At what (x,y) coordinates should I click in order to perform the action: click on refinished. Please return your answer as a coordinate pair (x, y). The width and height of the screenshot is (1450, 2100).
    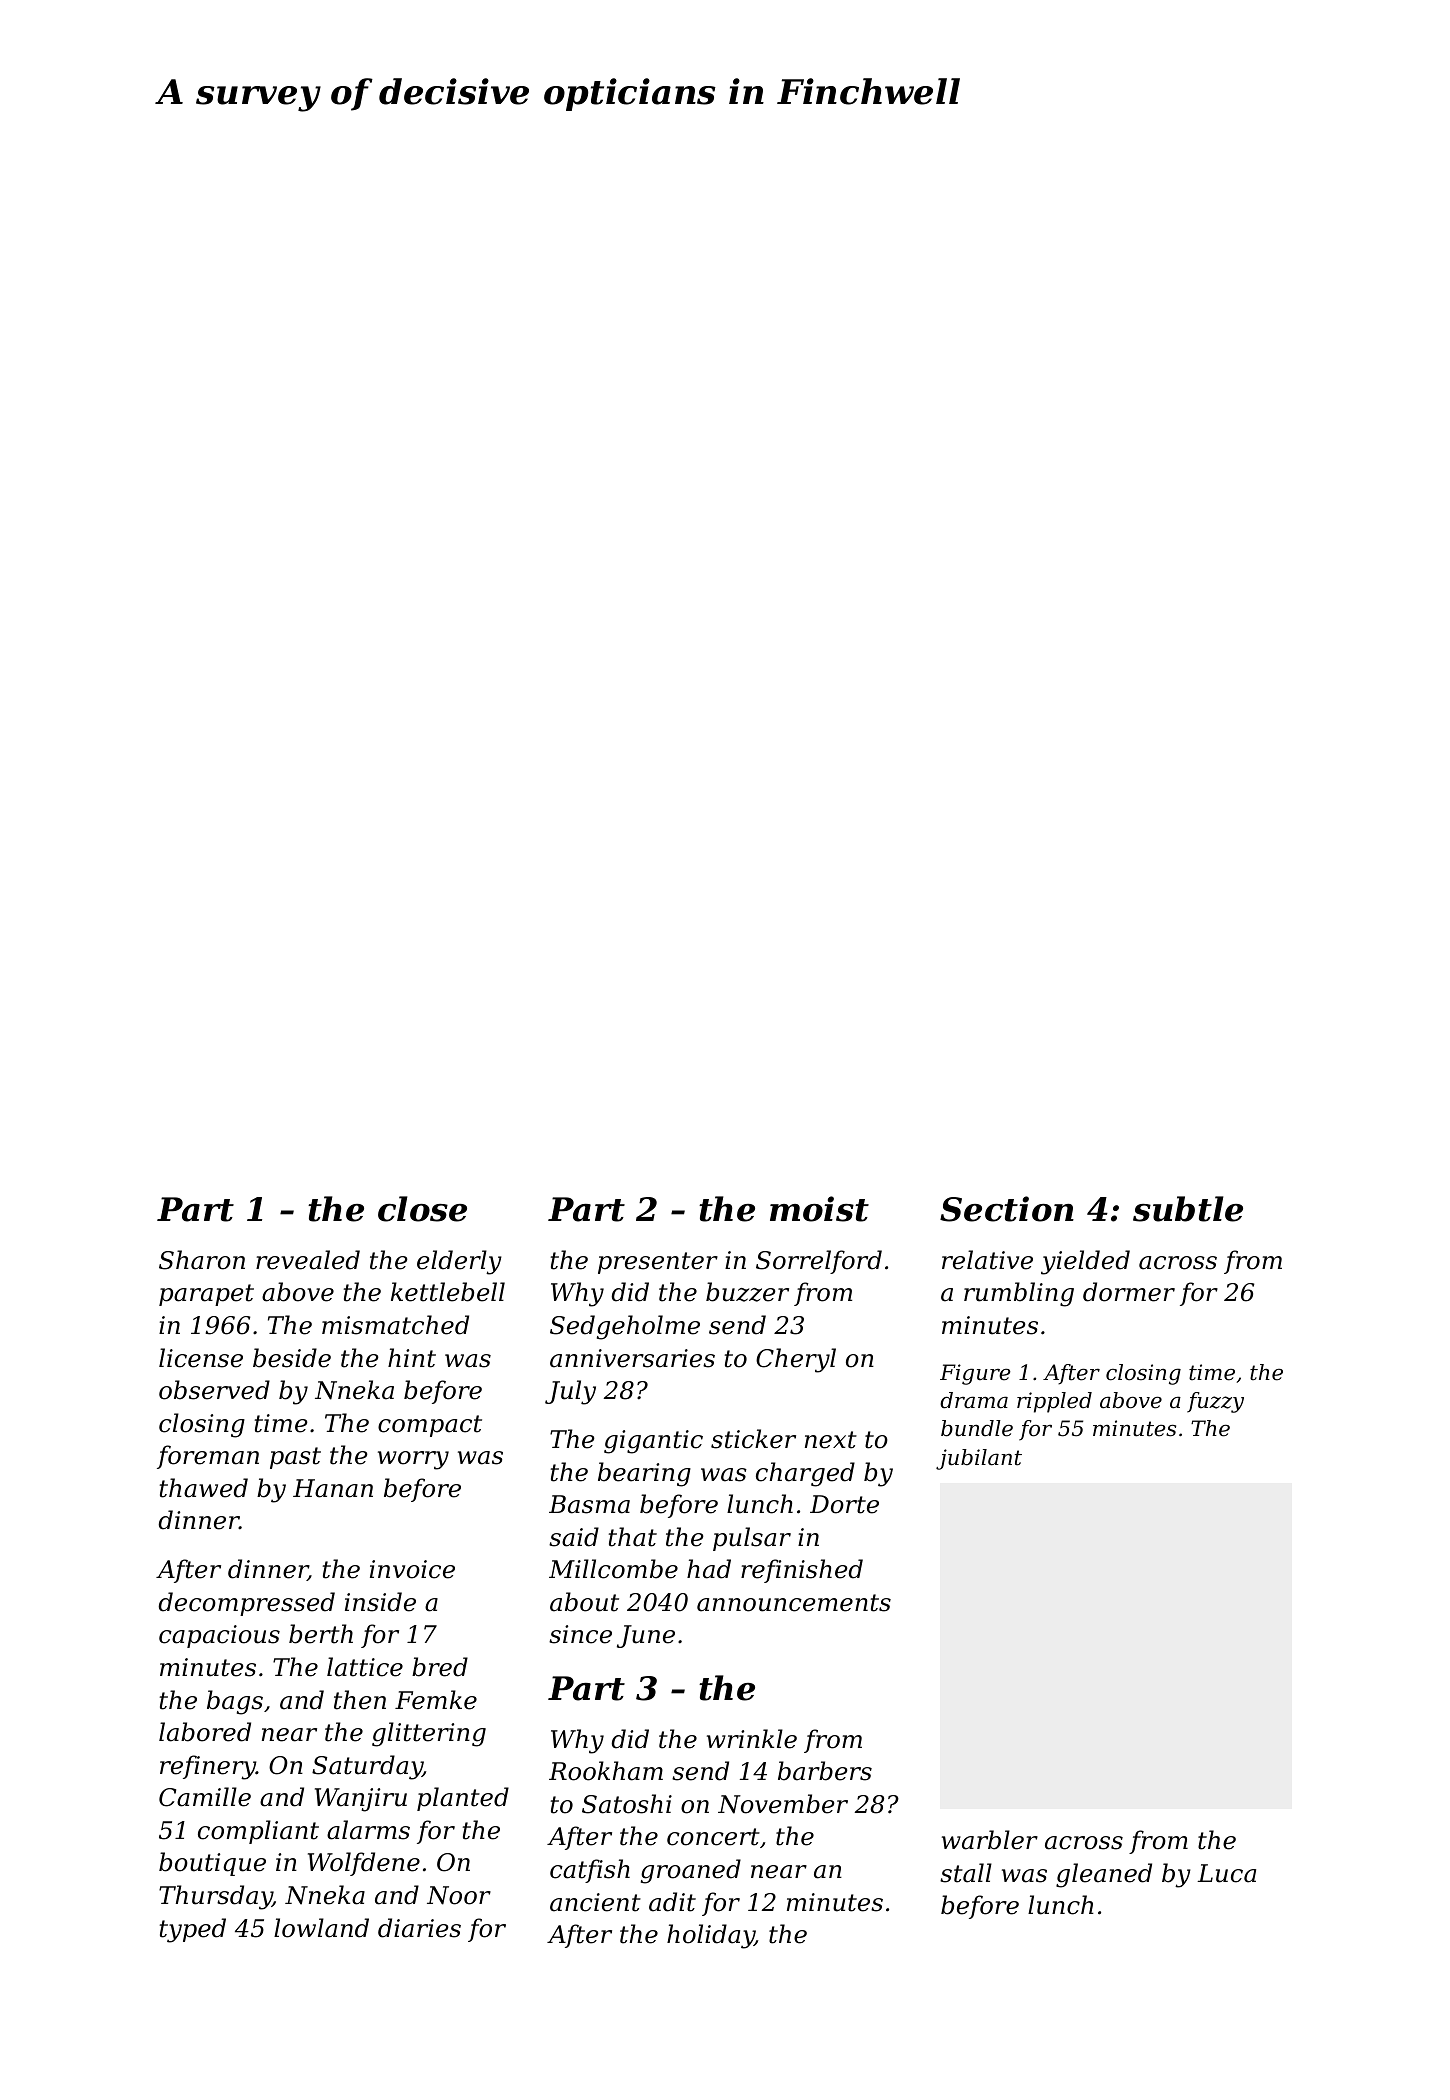
    Looking at the image, I should click on (802, 1571).
